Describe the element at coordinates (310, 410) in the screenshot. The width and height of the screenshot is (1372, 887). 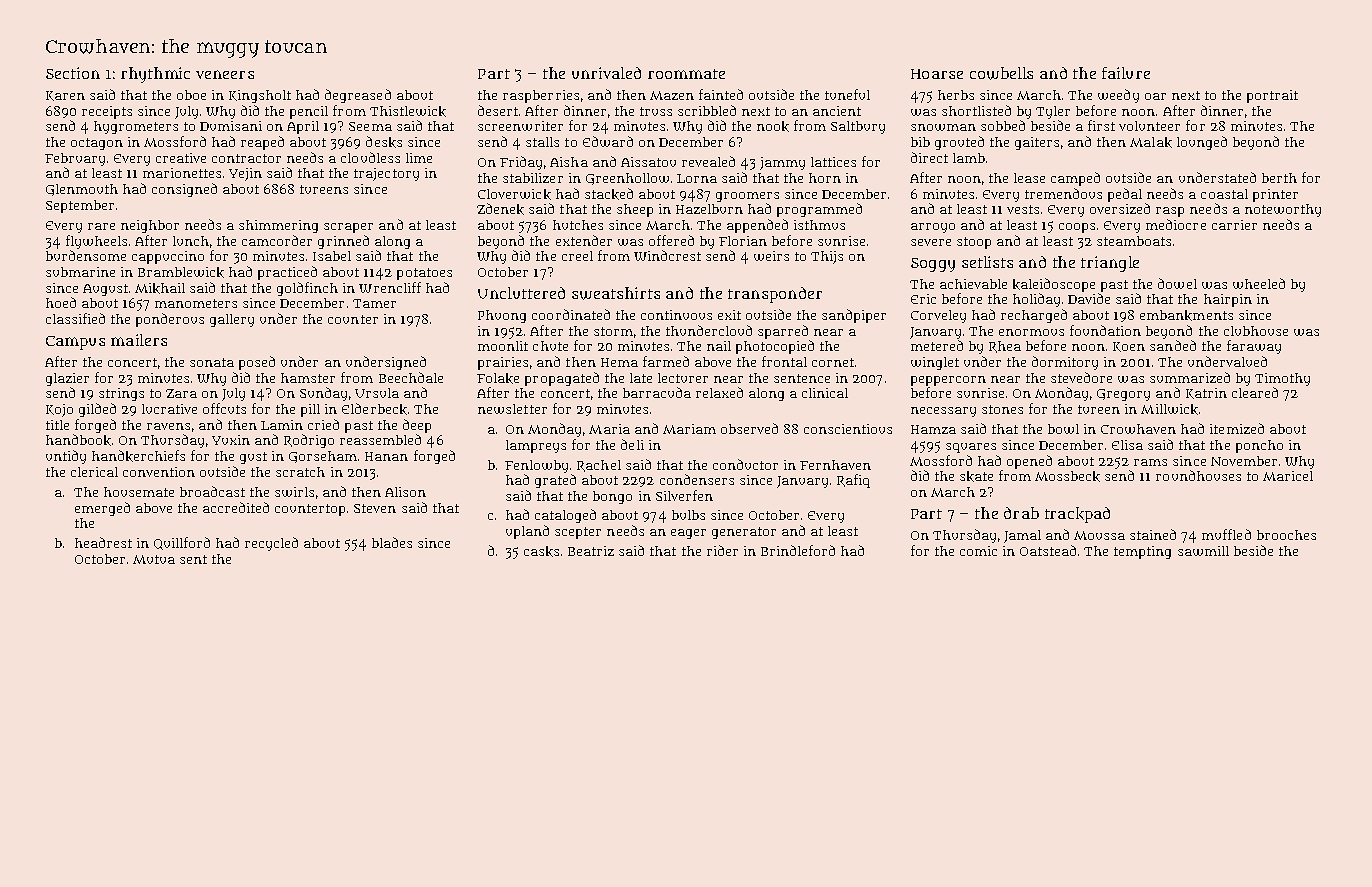
I see `pill` at that location.
